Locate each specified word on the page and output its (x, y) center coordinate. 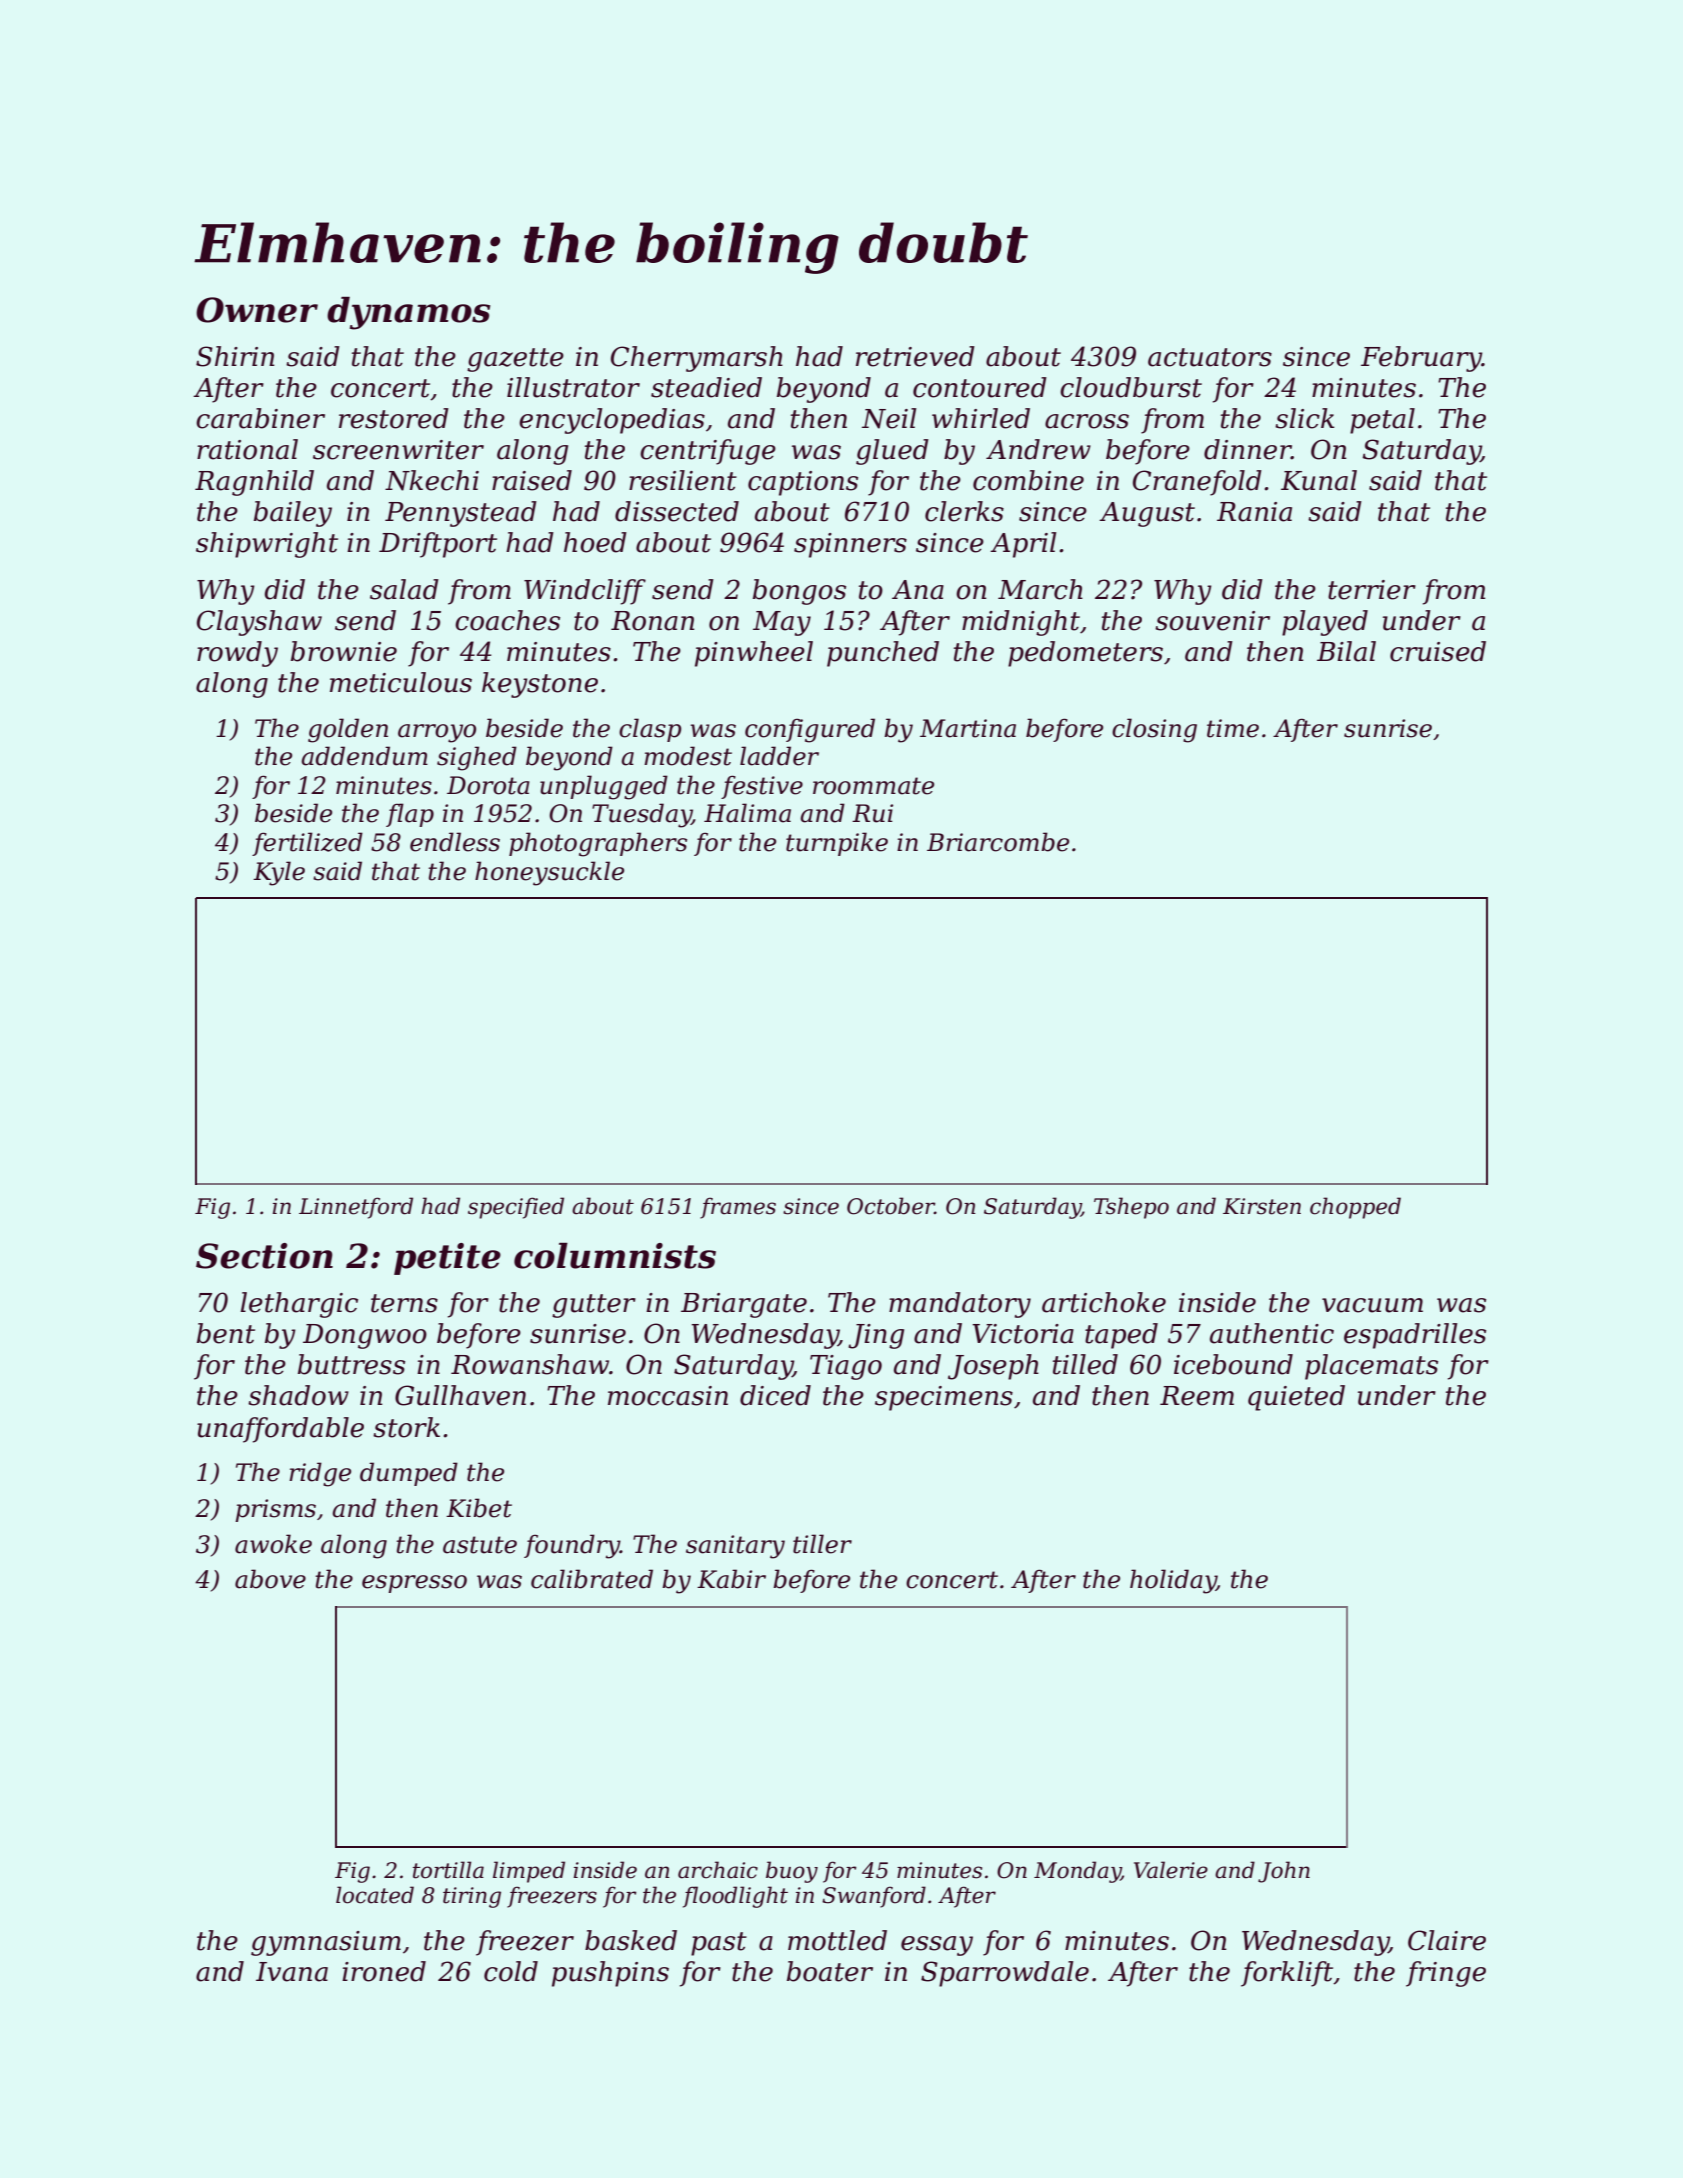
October (891, 1206)
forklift (1287, 1974)
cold (511, 1971)
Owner (257, 310)
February (1421, 359)
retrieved (915, 356)
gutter (594, 1306)
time (1233, 728)
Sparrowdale (1005, 1974)
